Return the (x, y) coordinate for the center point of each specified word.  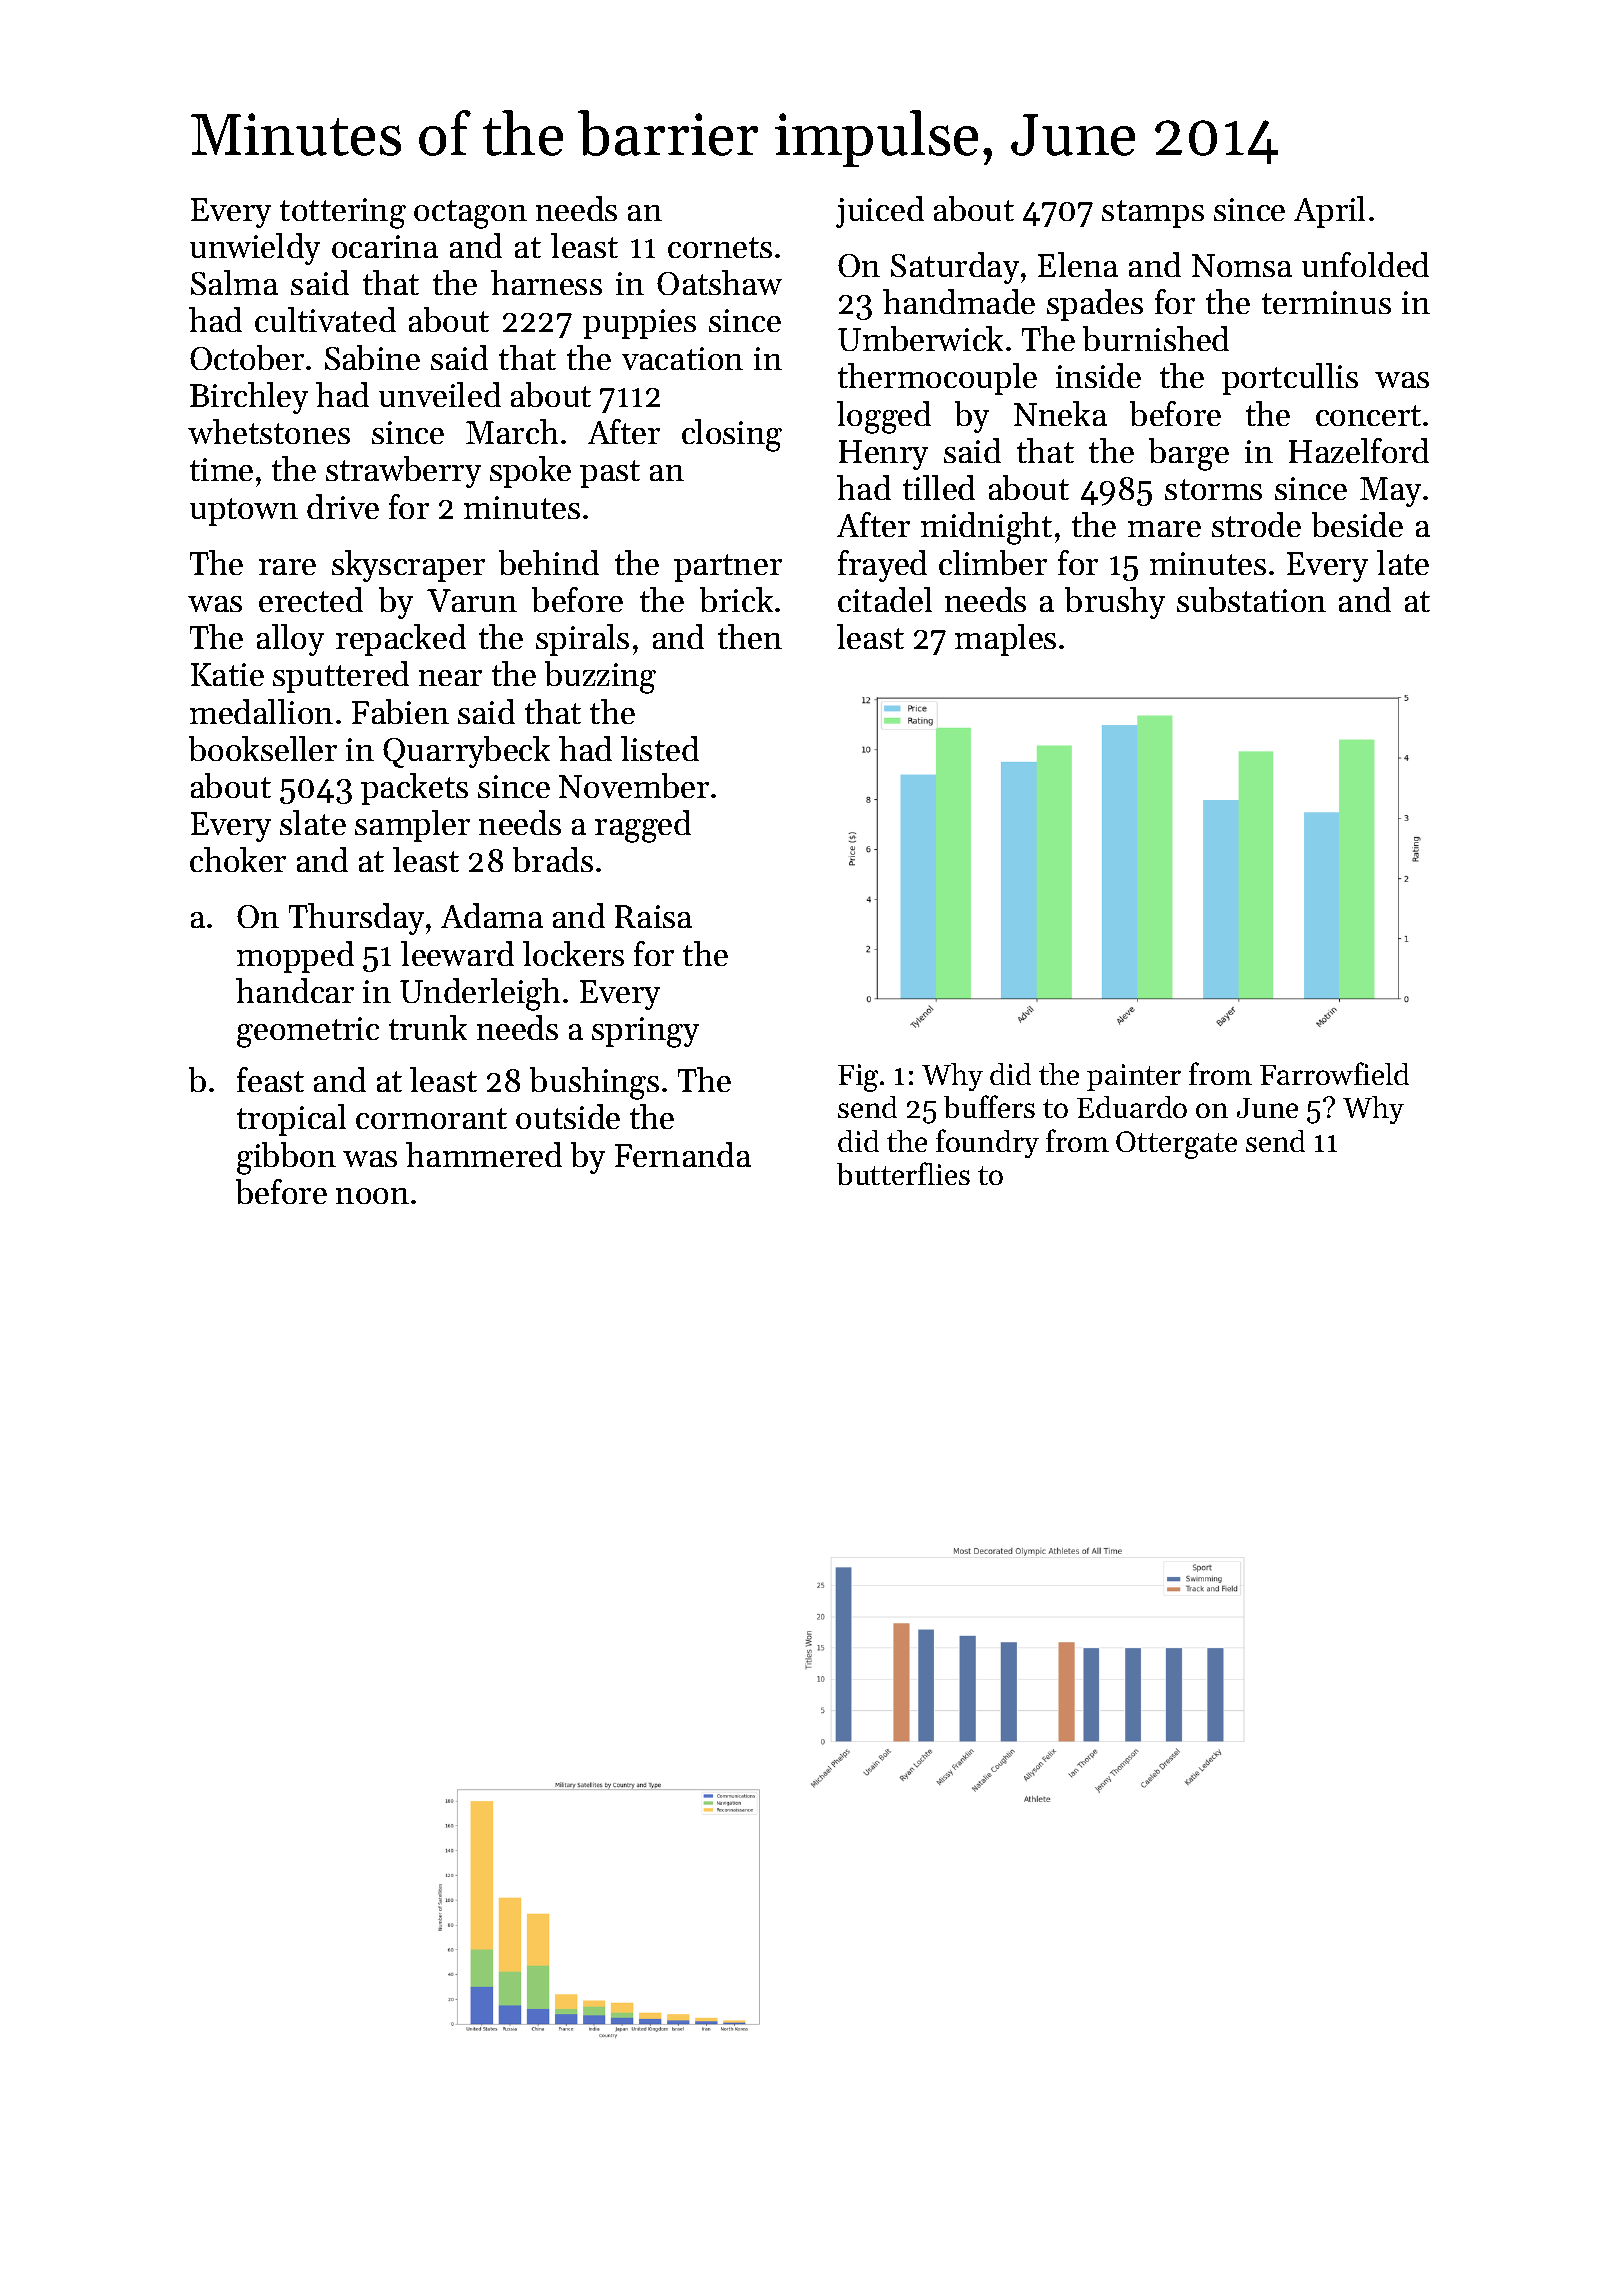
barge (1189, 454)
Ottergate (1176, 1145)
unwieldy (255, 249)
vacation (682, 358)
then (750, 636)
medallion (261, 711)
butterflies (903, 1173)
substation (1251, 599)
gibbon (286, 1158)
